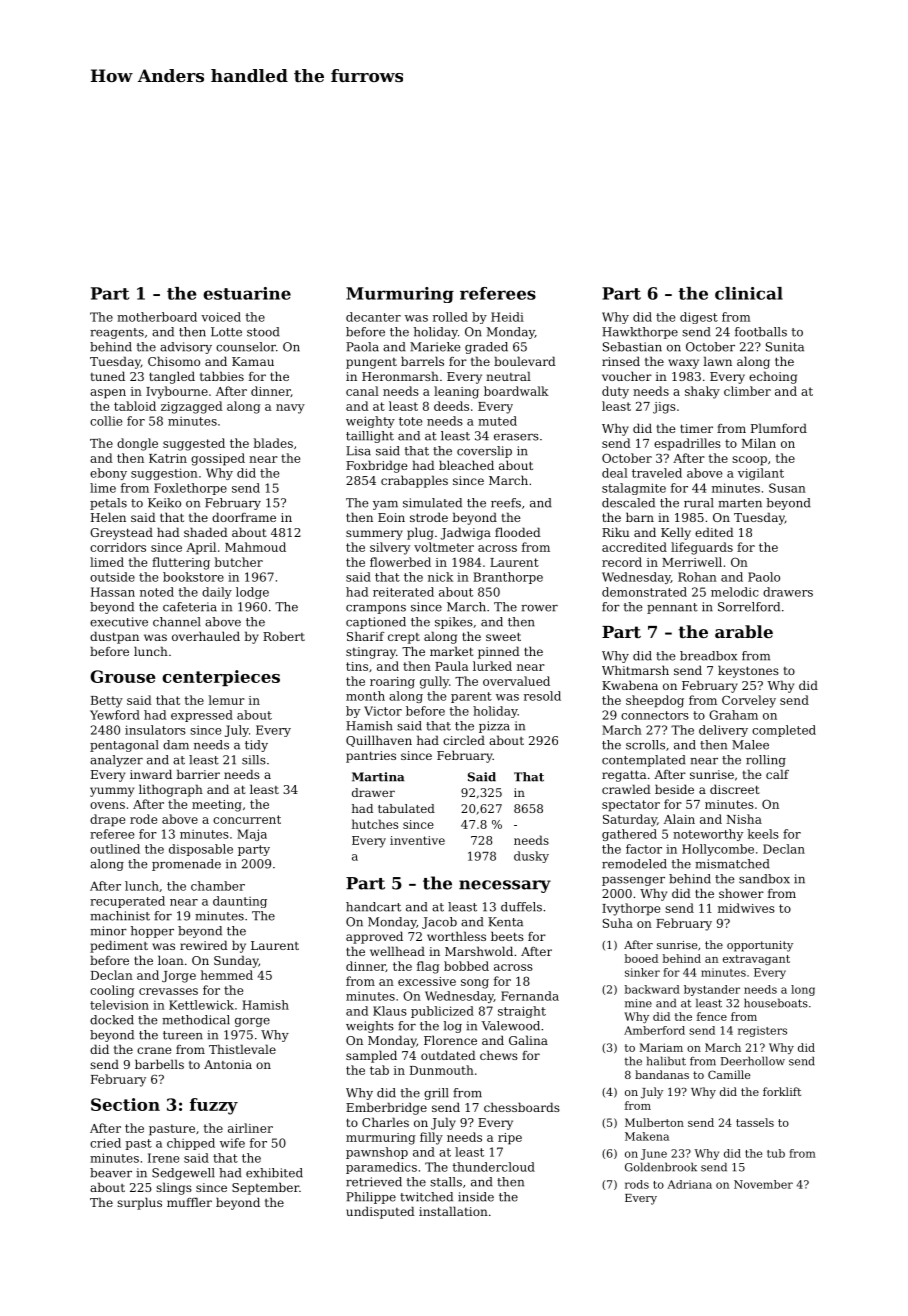  Describe the element at coordinates (744, 819) in the screenshot. I see `Nisha` at that location.
